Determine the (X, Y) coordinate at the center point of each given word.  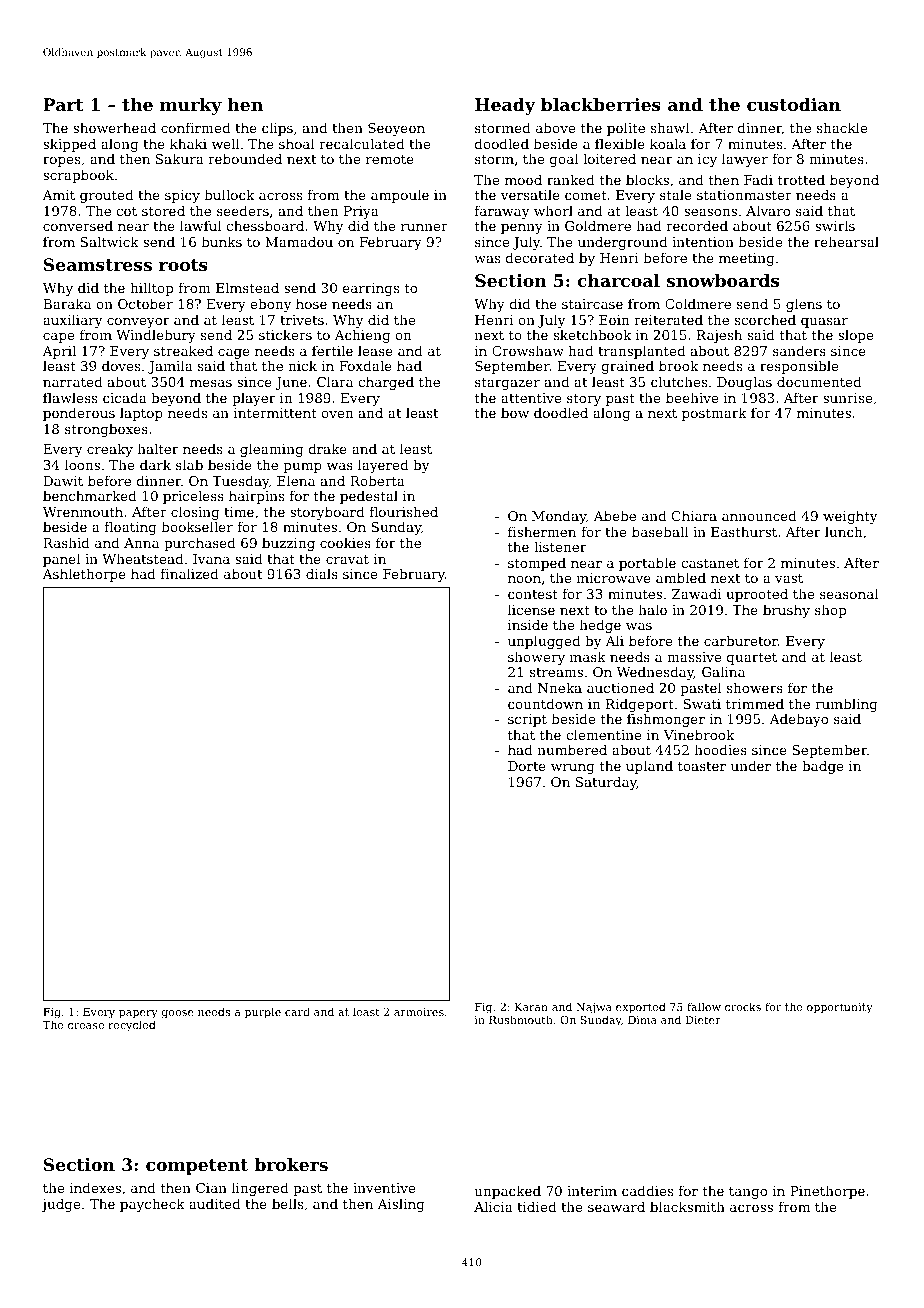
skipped (69, 145)
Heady (505, 106)
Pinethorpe (827, 1192)
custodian (794, 104)
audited (214, 1203)
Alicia (493, 1206)
